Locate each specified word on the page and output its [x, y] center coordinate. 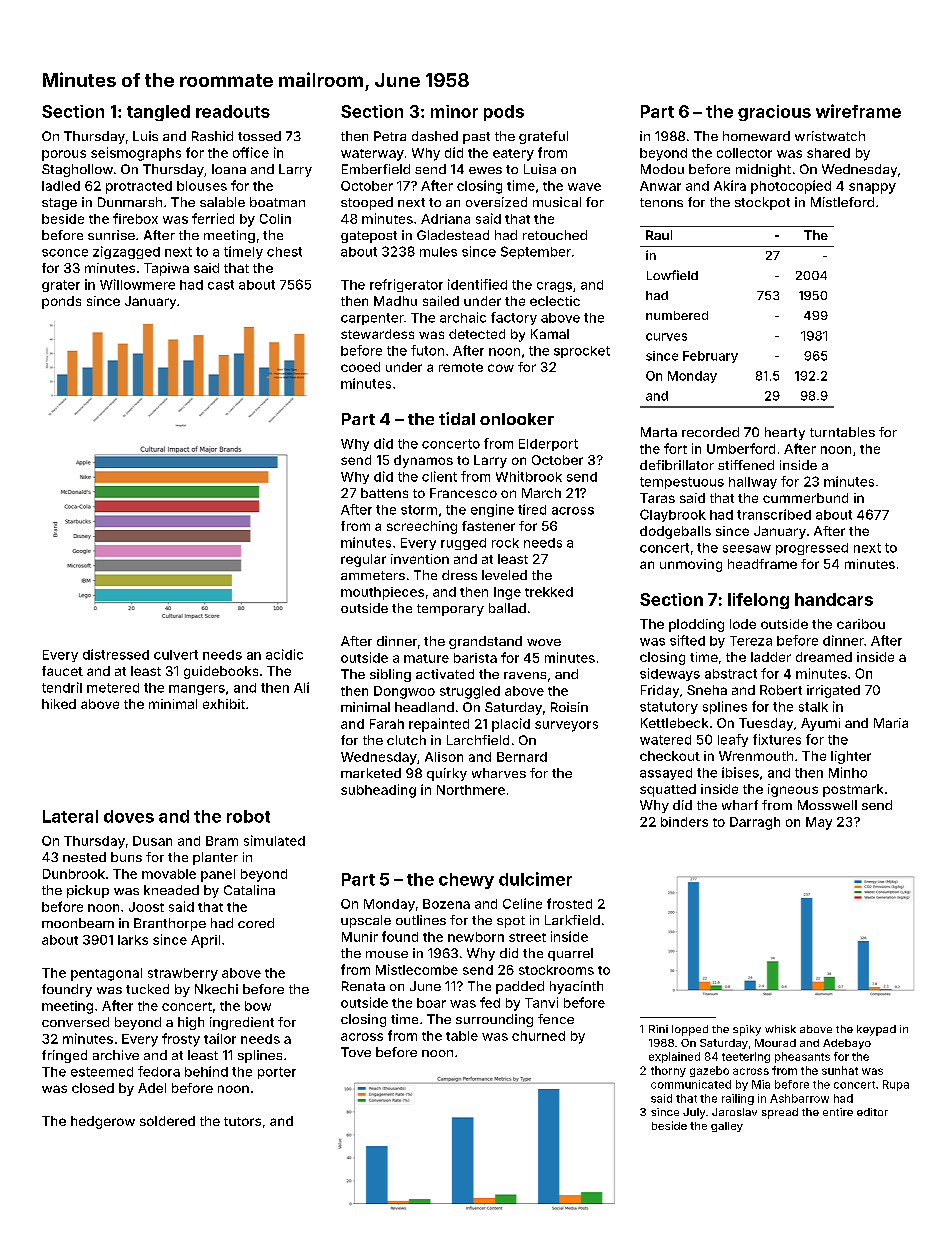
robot [248, 816]
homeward [756, 136]
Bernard [522, 757]
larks [133, 940]
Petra [390, 136]
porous [64, 155]
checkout [670, 756]
